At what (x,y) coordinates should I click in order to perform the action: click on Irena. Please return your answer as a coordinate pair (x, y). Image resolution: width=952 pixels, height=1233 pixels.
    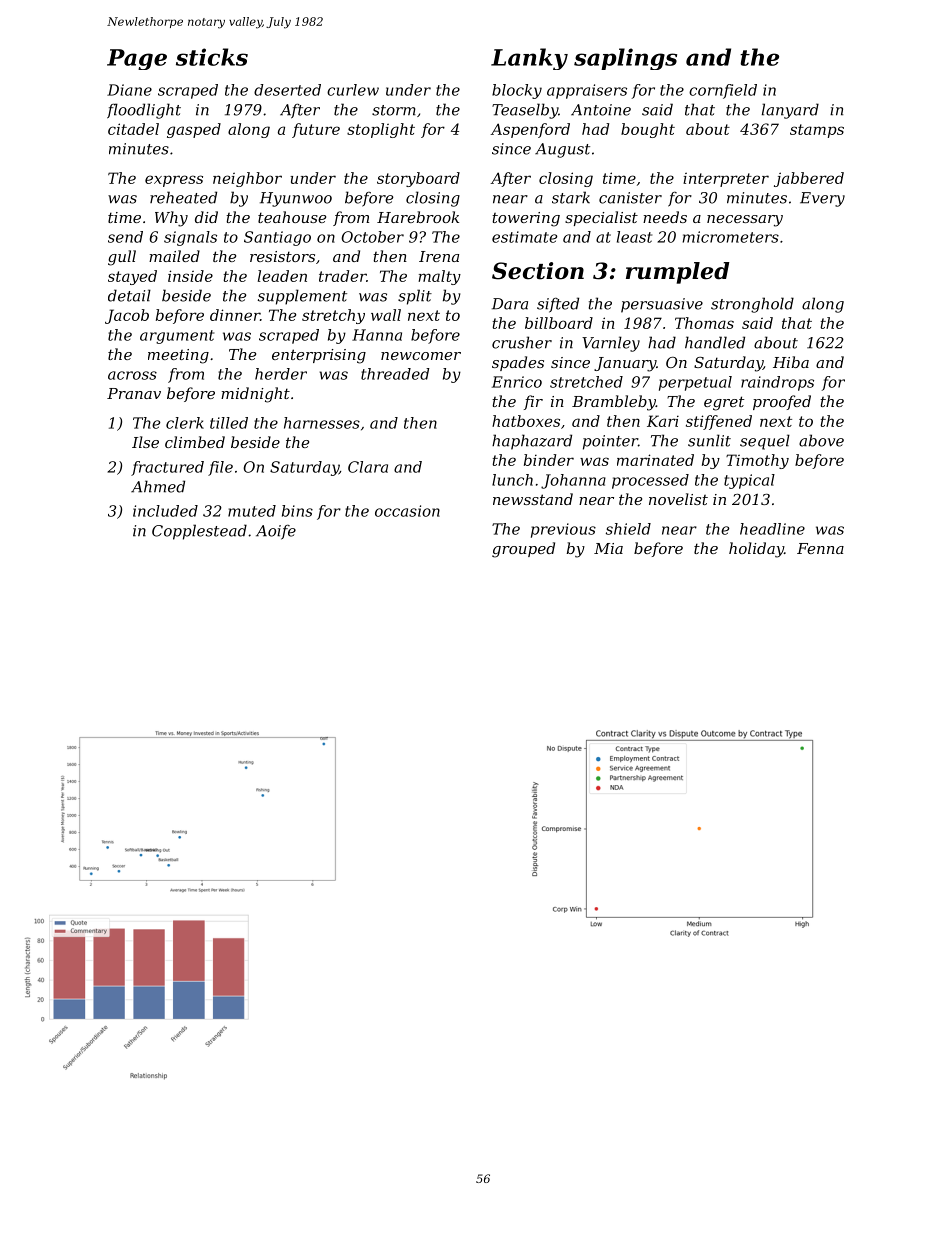
    Looking at the image, I should click on (439, 256).
